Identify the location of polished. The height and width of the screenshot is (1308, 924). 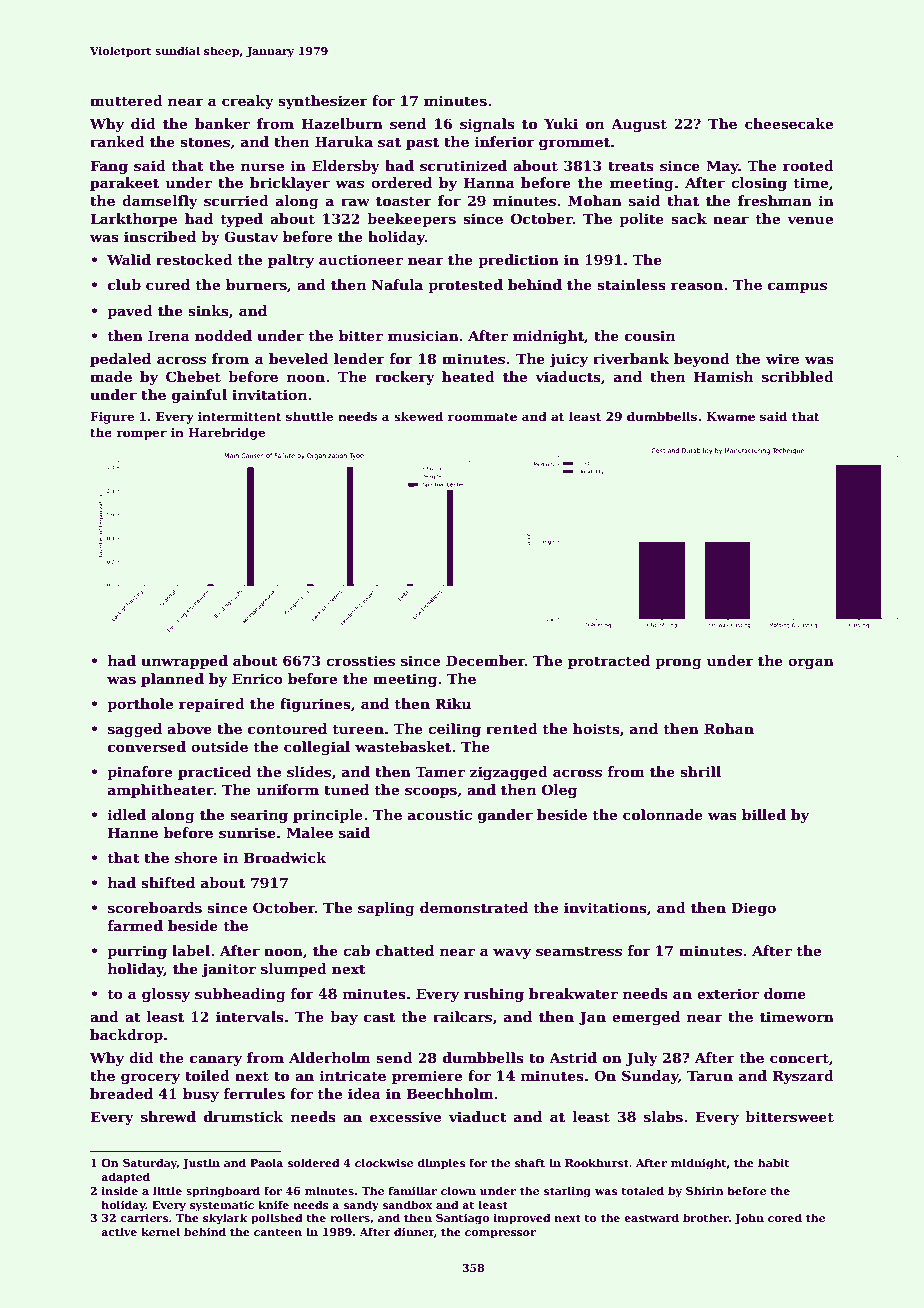
(277, 1219).
